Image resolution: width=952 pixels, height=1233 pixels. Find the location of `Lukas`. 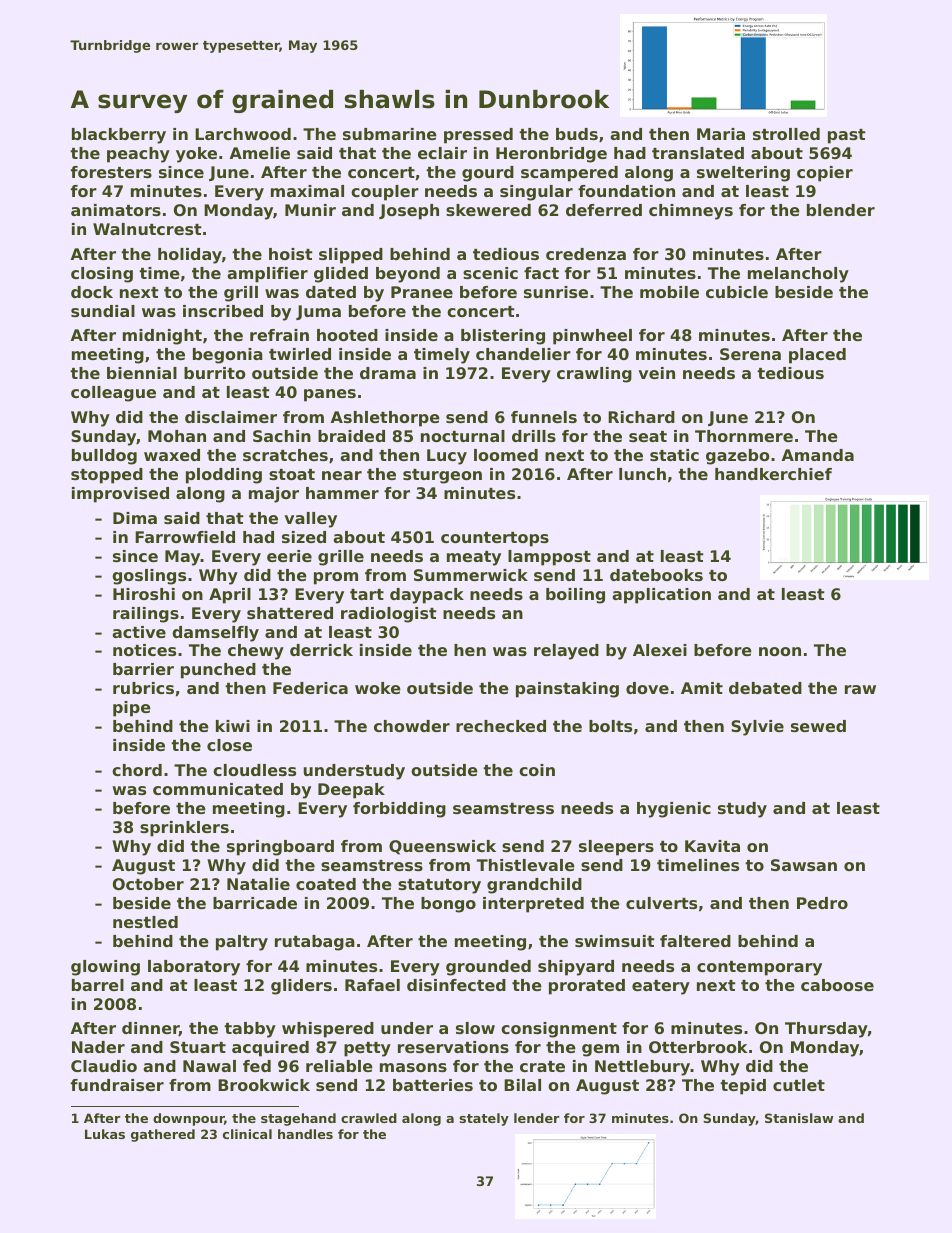

Lukas is located at coordinates (105, 1134).
